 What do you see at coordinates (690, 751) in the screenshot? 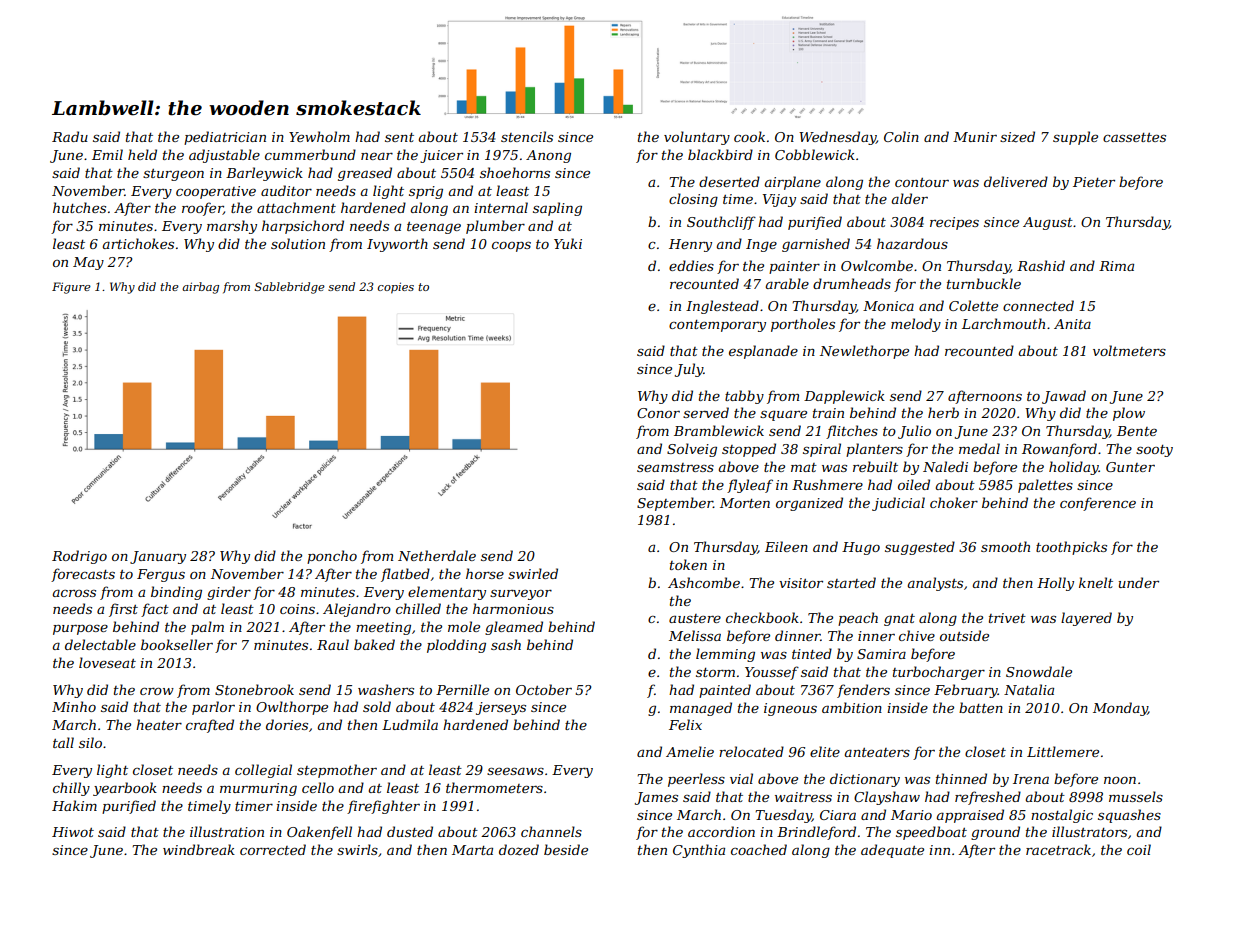
I see `Amelie` at bounding box center [690, 751].
